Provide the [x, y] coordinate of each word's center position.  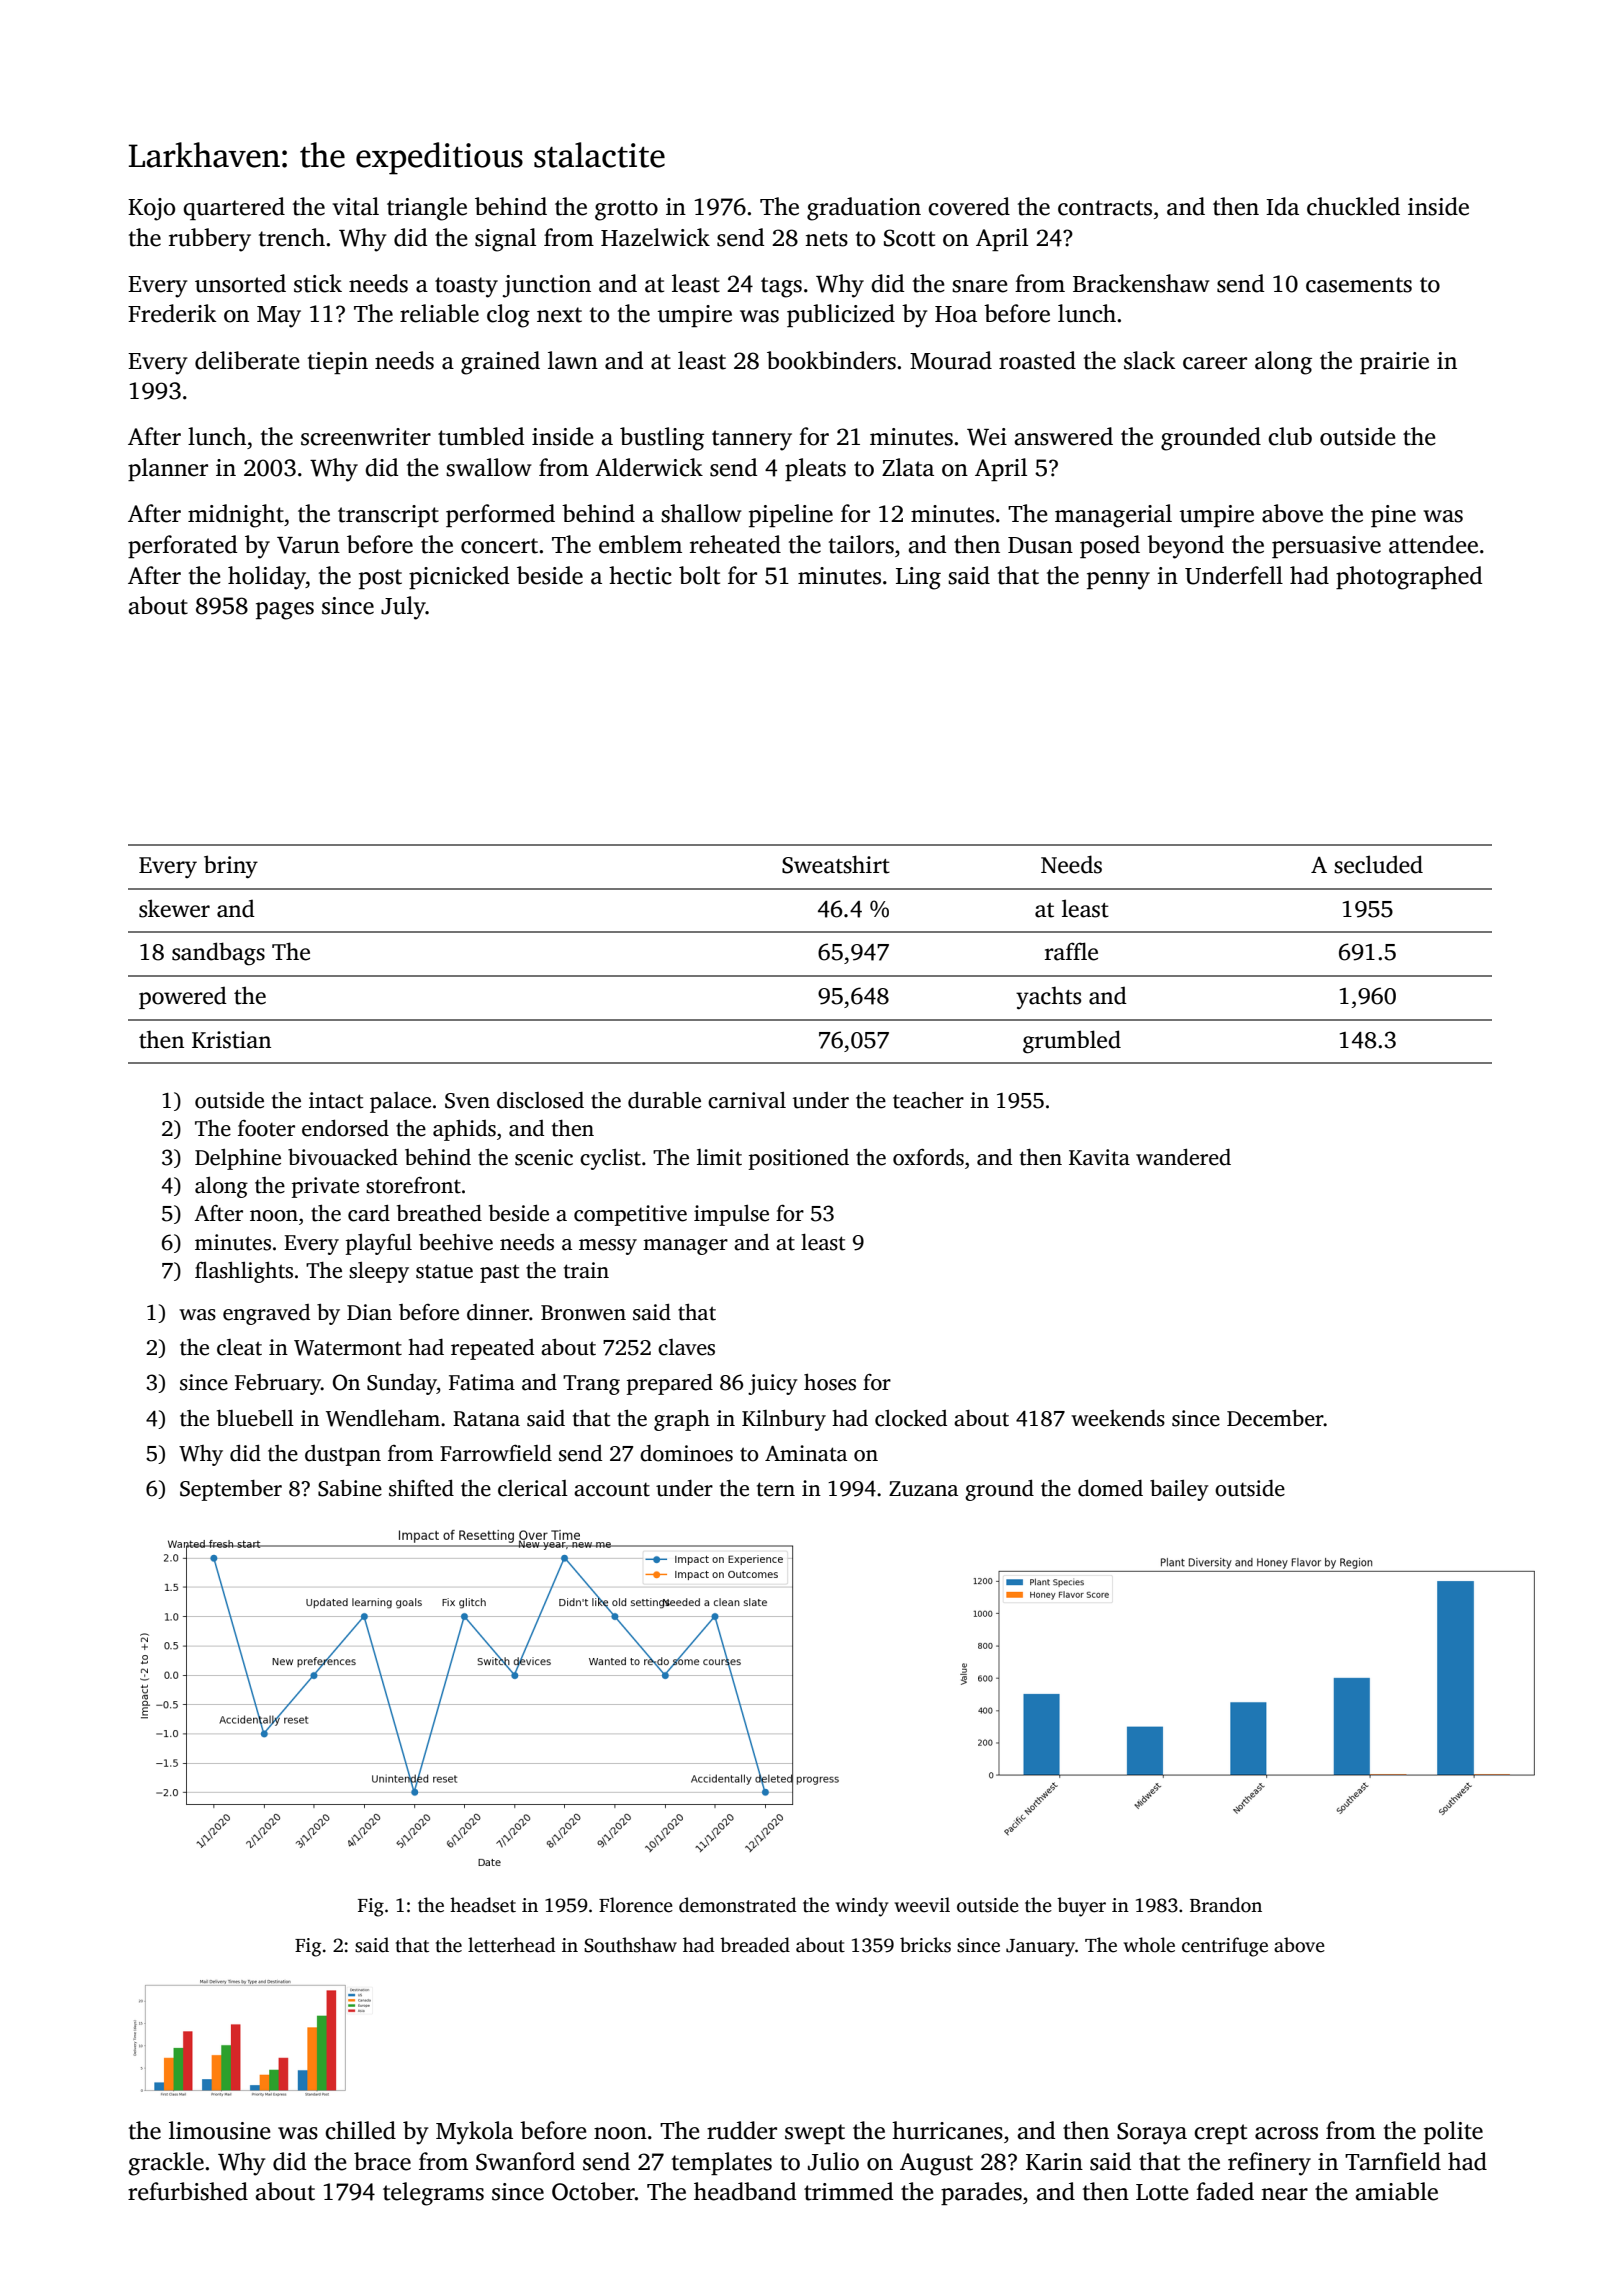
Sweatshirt [836, 864]
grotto [626, 210]
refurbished [188, 2191]
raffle [1071, 951]
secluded [1378, 864]
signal [505, 240]
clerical [533, 1488]
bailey [1179, 1490]
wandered [1183, 1157]
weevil [922, 1905]
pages [285, 611]
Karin [1054, 2162]
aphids [464, 1130]
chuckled [1353, 206]
